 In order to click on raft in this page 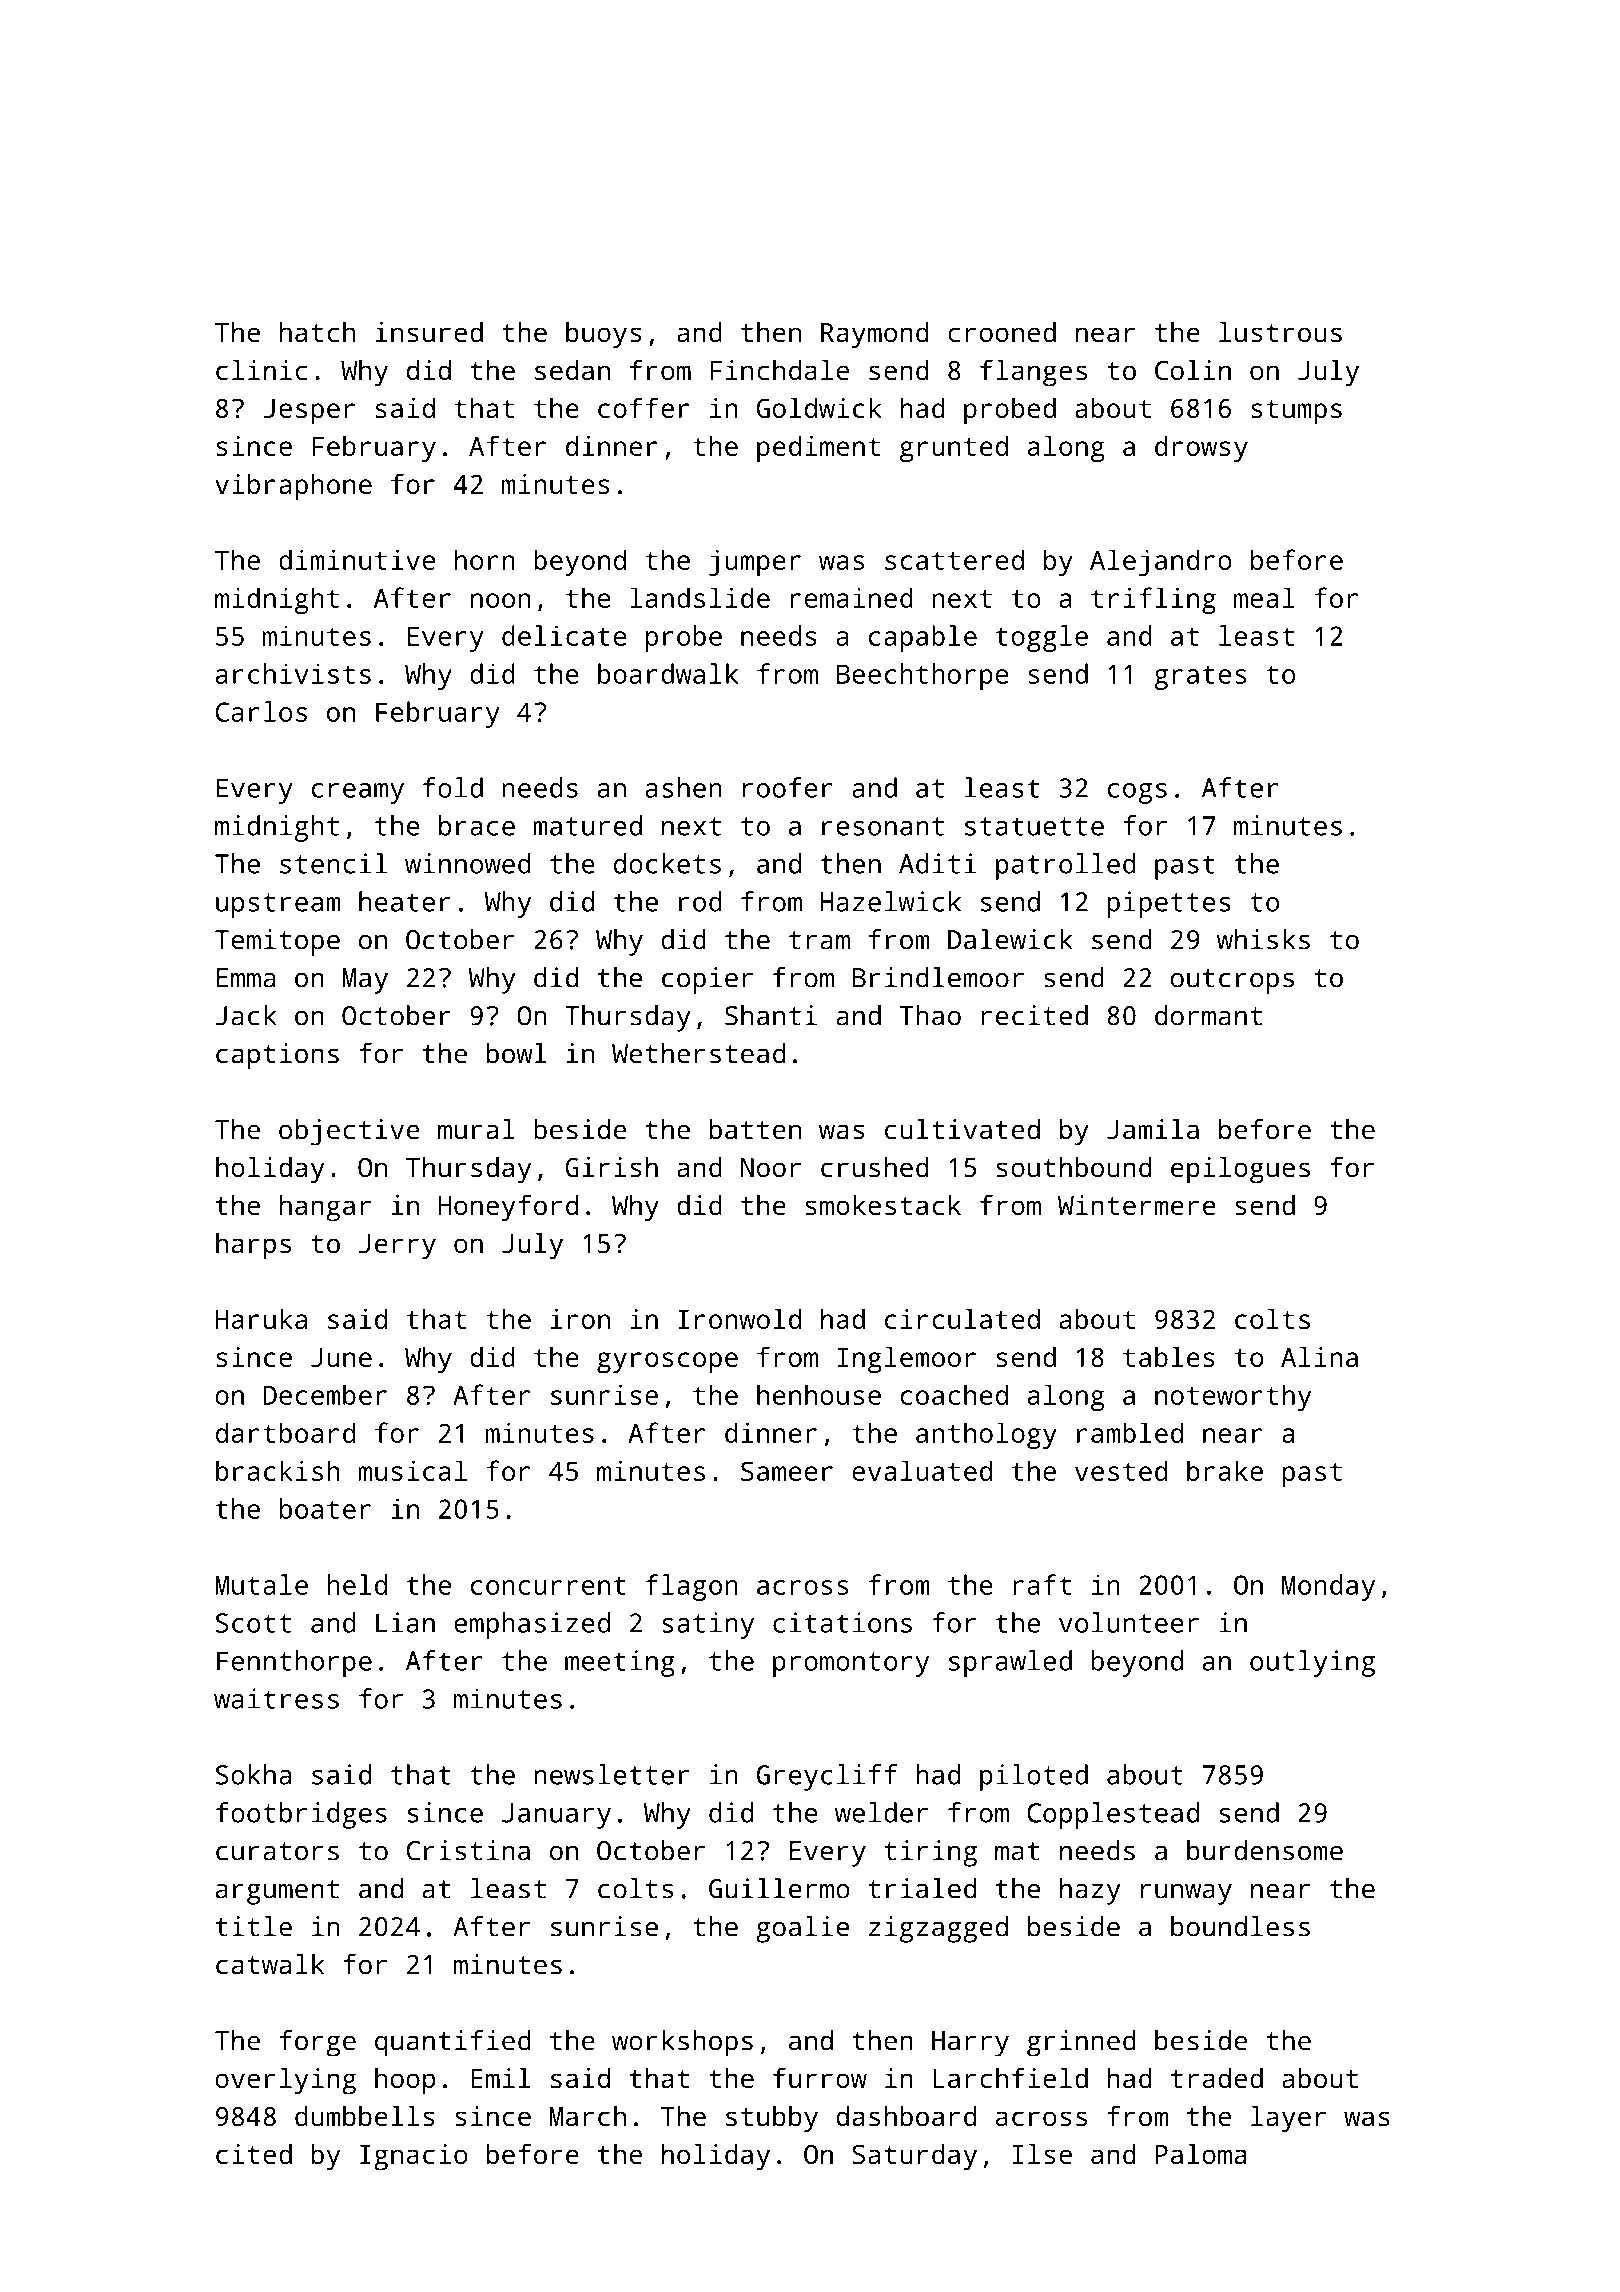, I will do `click(1042, 1584)`.
